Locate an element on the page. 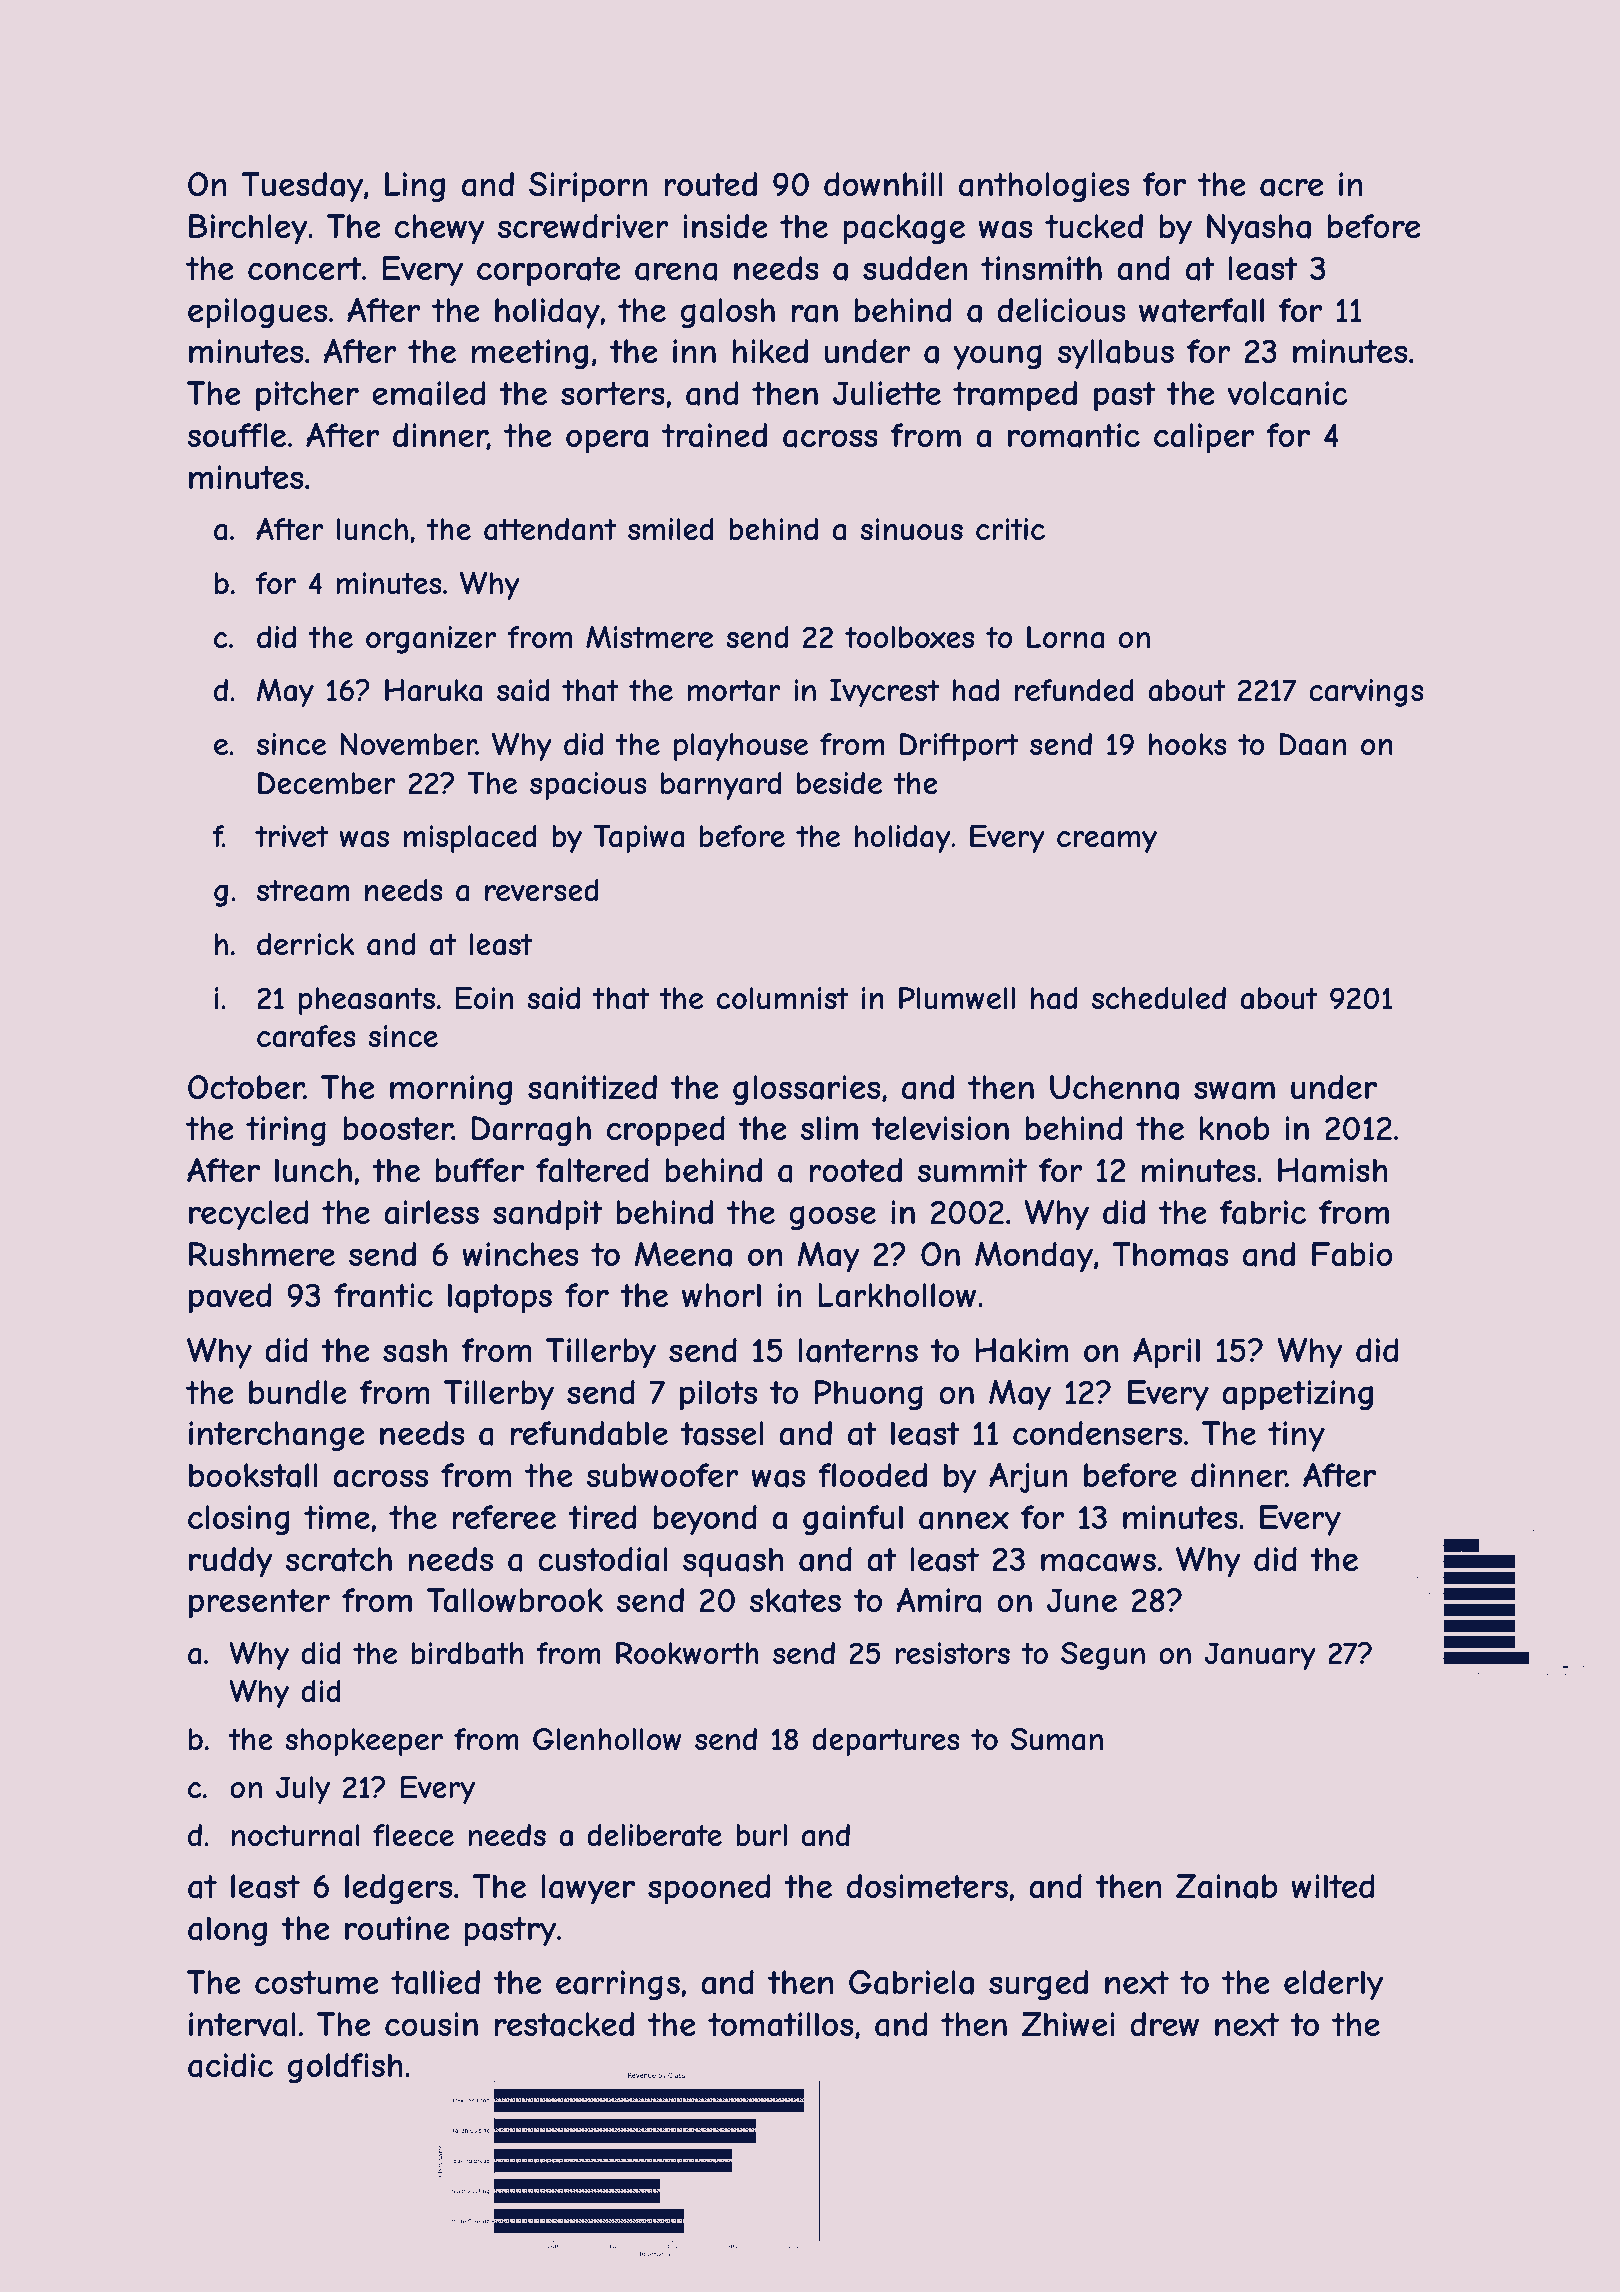 The height and width of the document is (2292, 1620). Eoin is located at coordinates (484, 998).
